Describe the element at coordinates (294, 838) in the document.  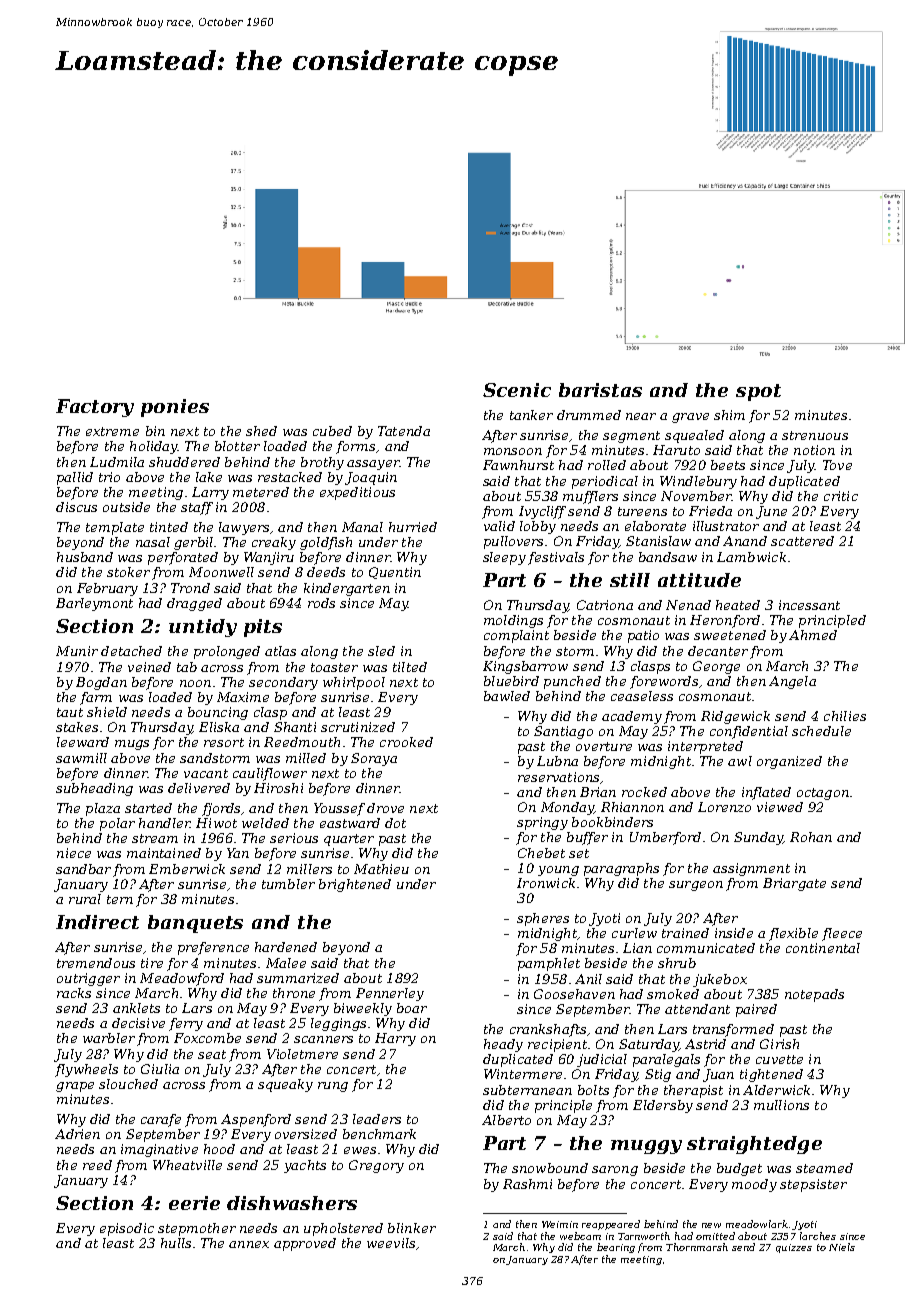
I see `serious` at that location.
